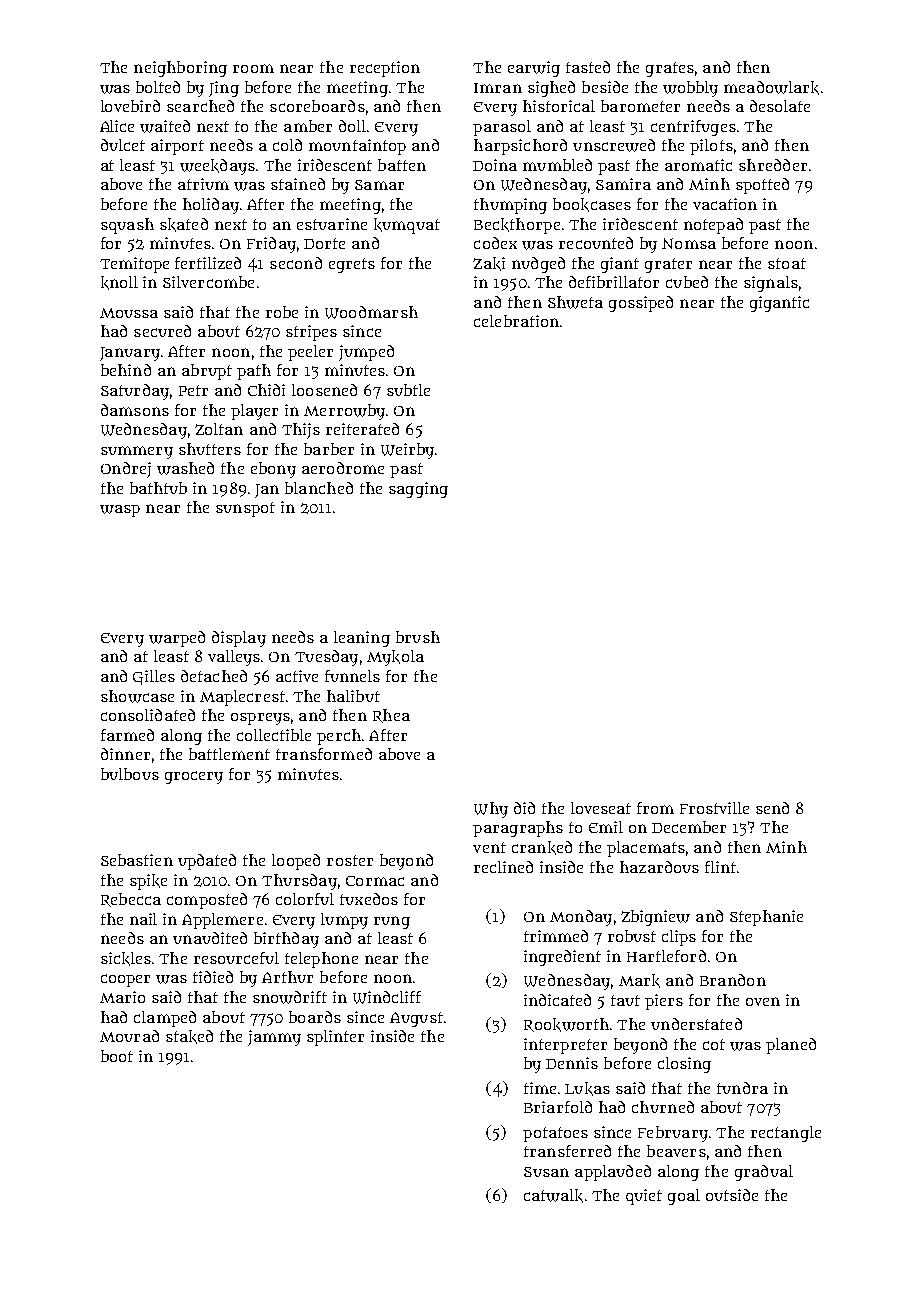  What do you see at coordinates (350, 860) in the document?
I see `roster` at bounding box center [350, 860].
